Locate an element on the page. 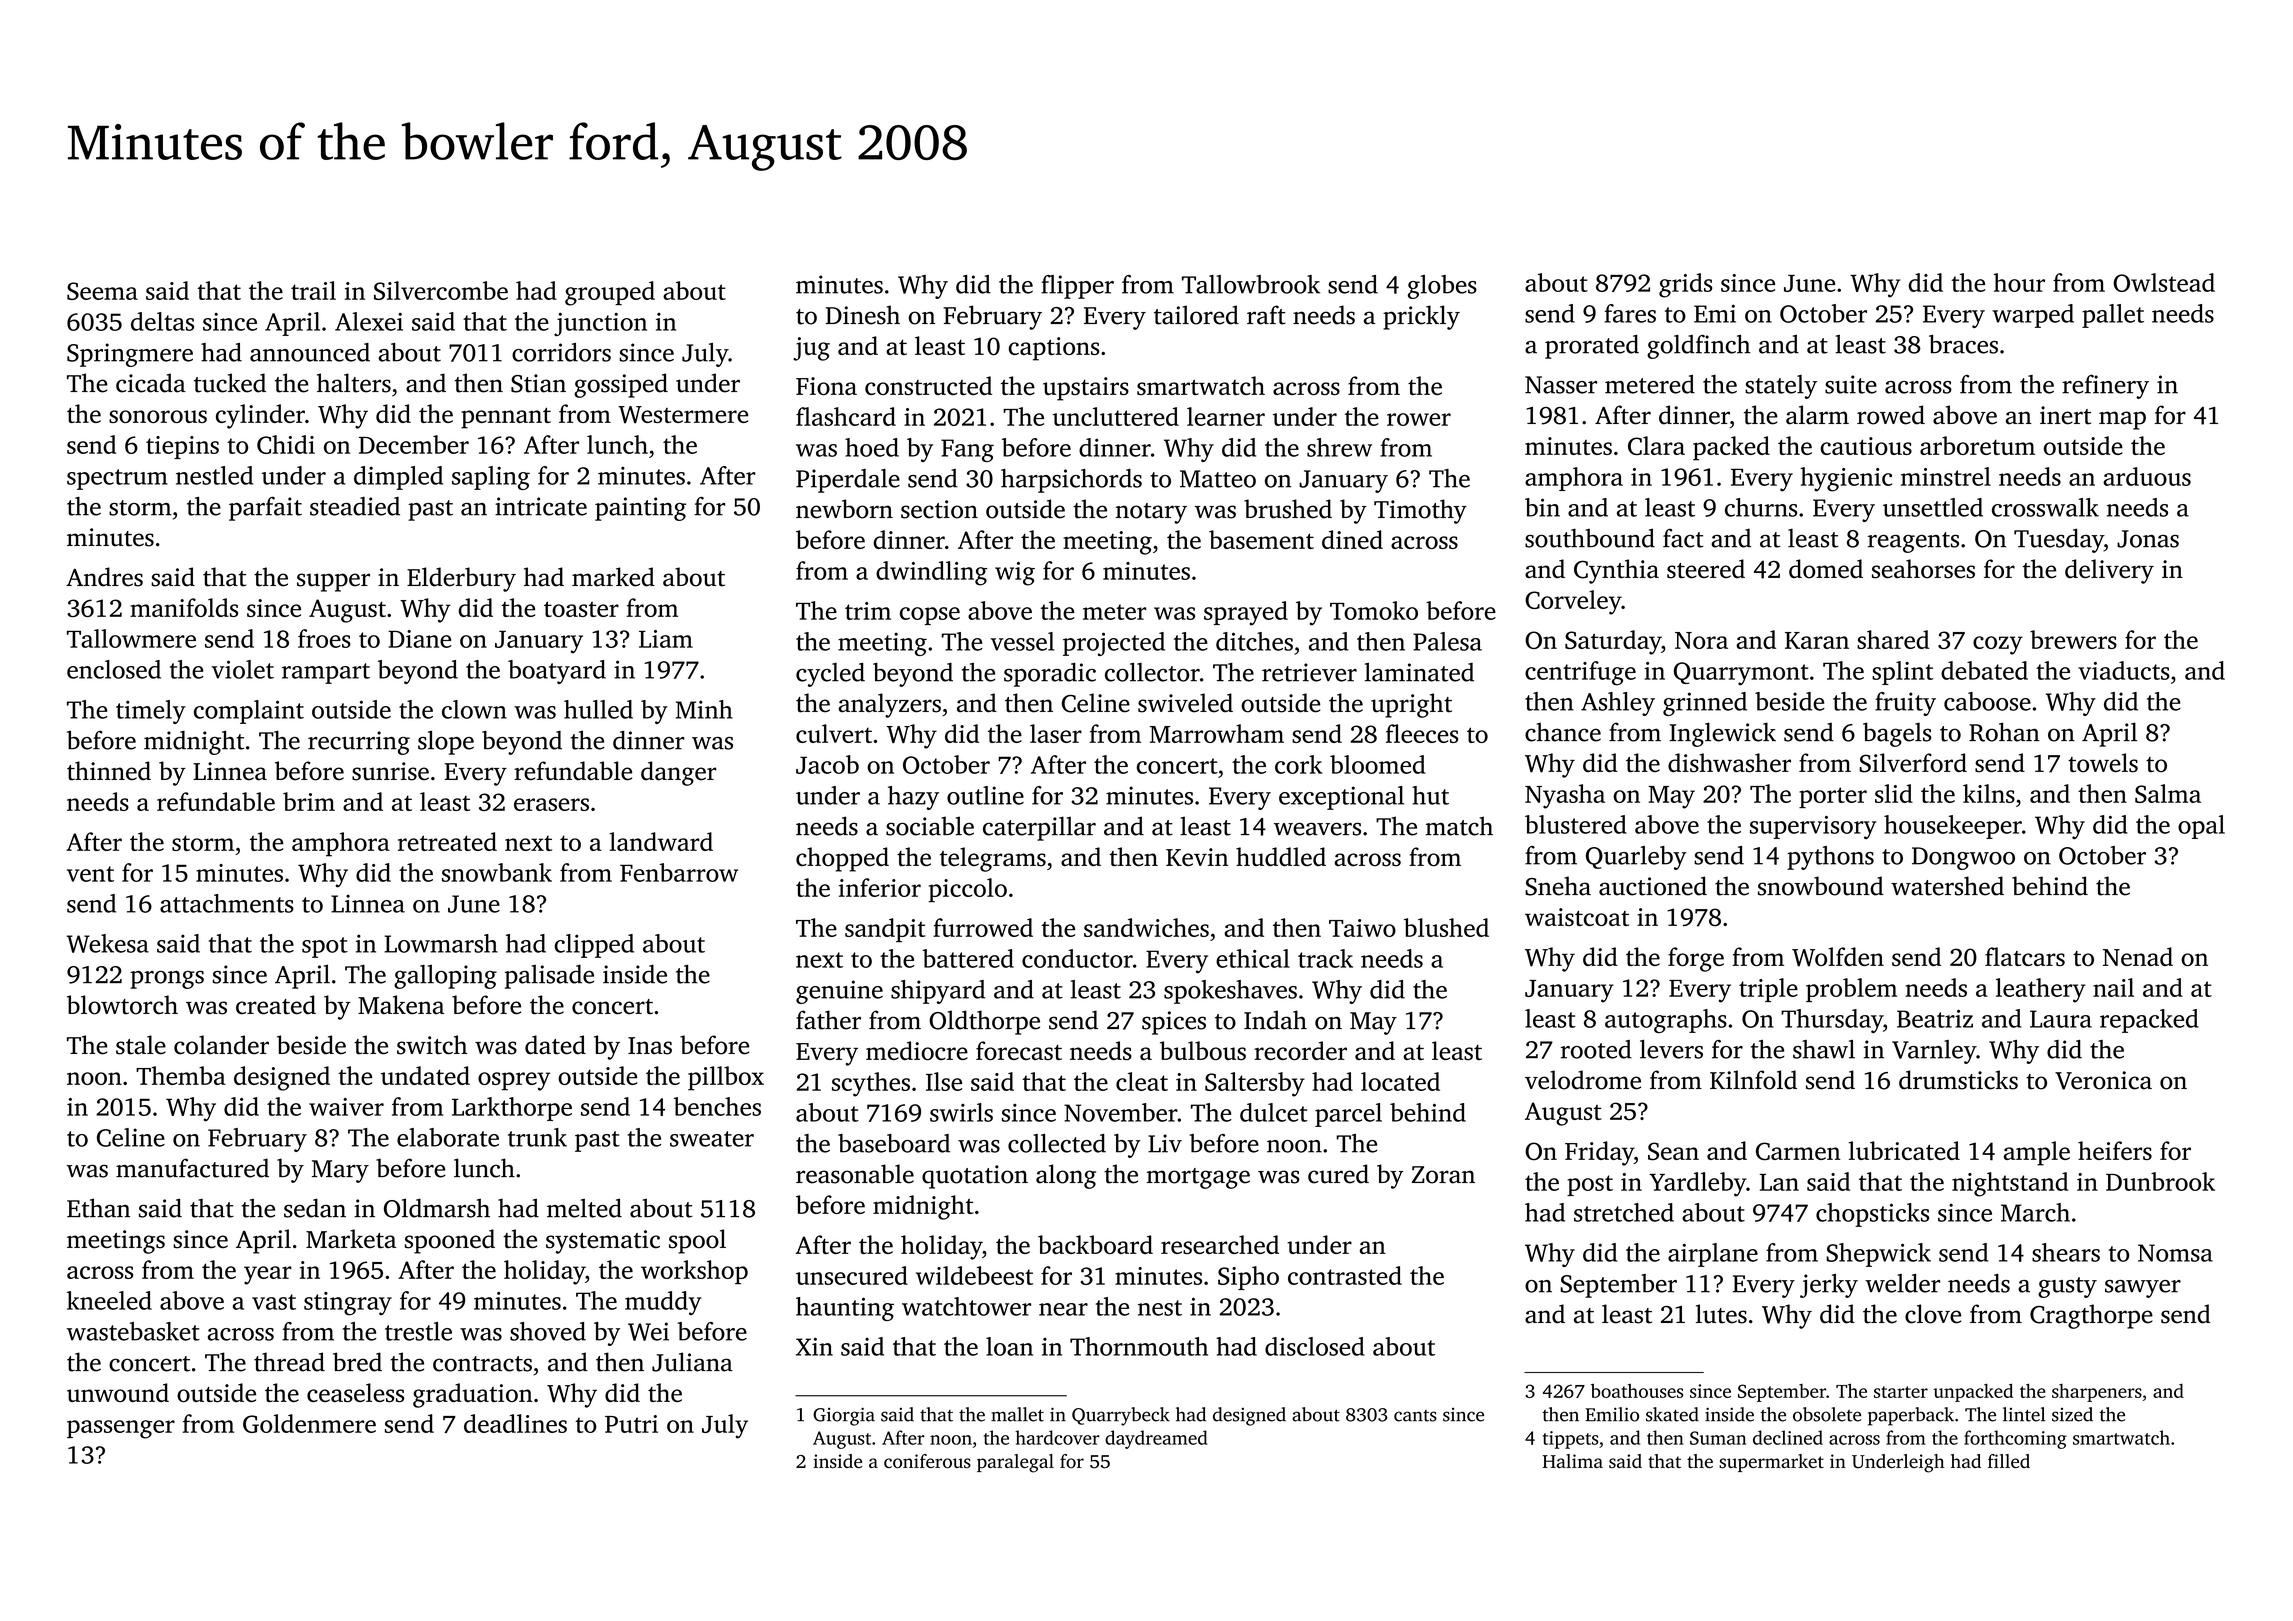 Image resolution: width=2293 pixels, height=1621 pixels. Owlstead is located at coordinates (2164, 282).
